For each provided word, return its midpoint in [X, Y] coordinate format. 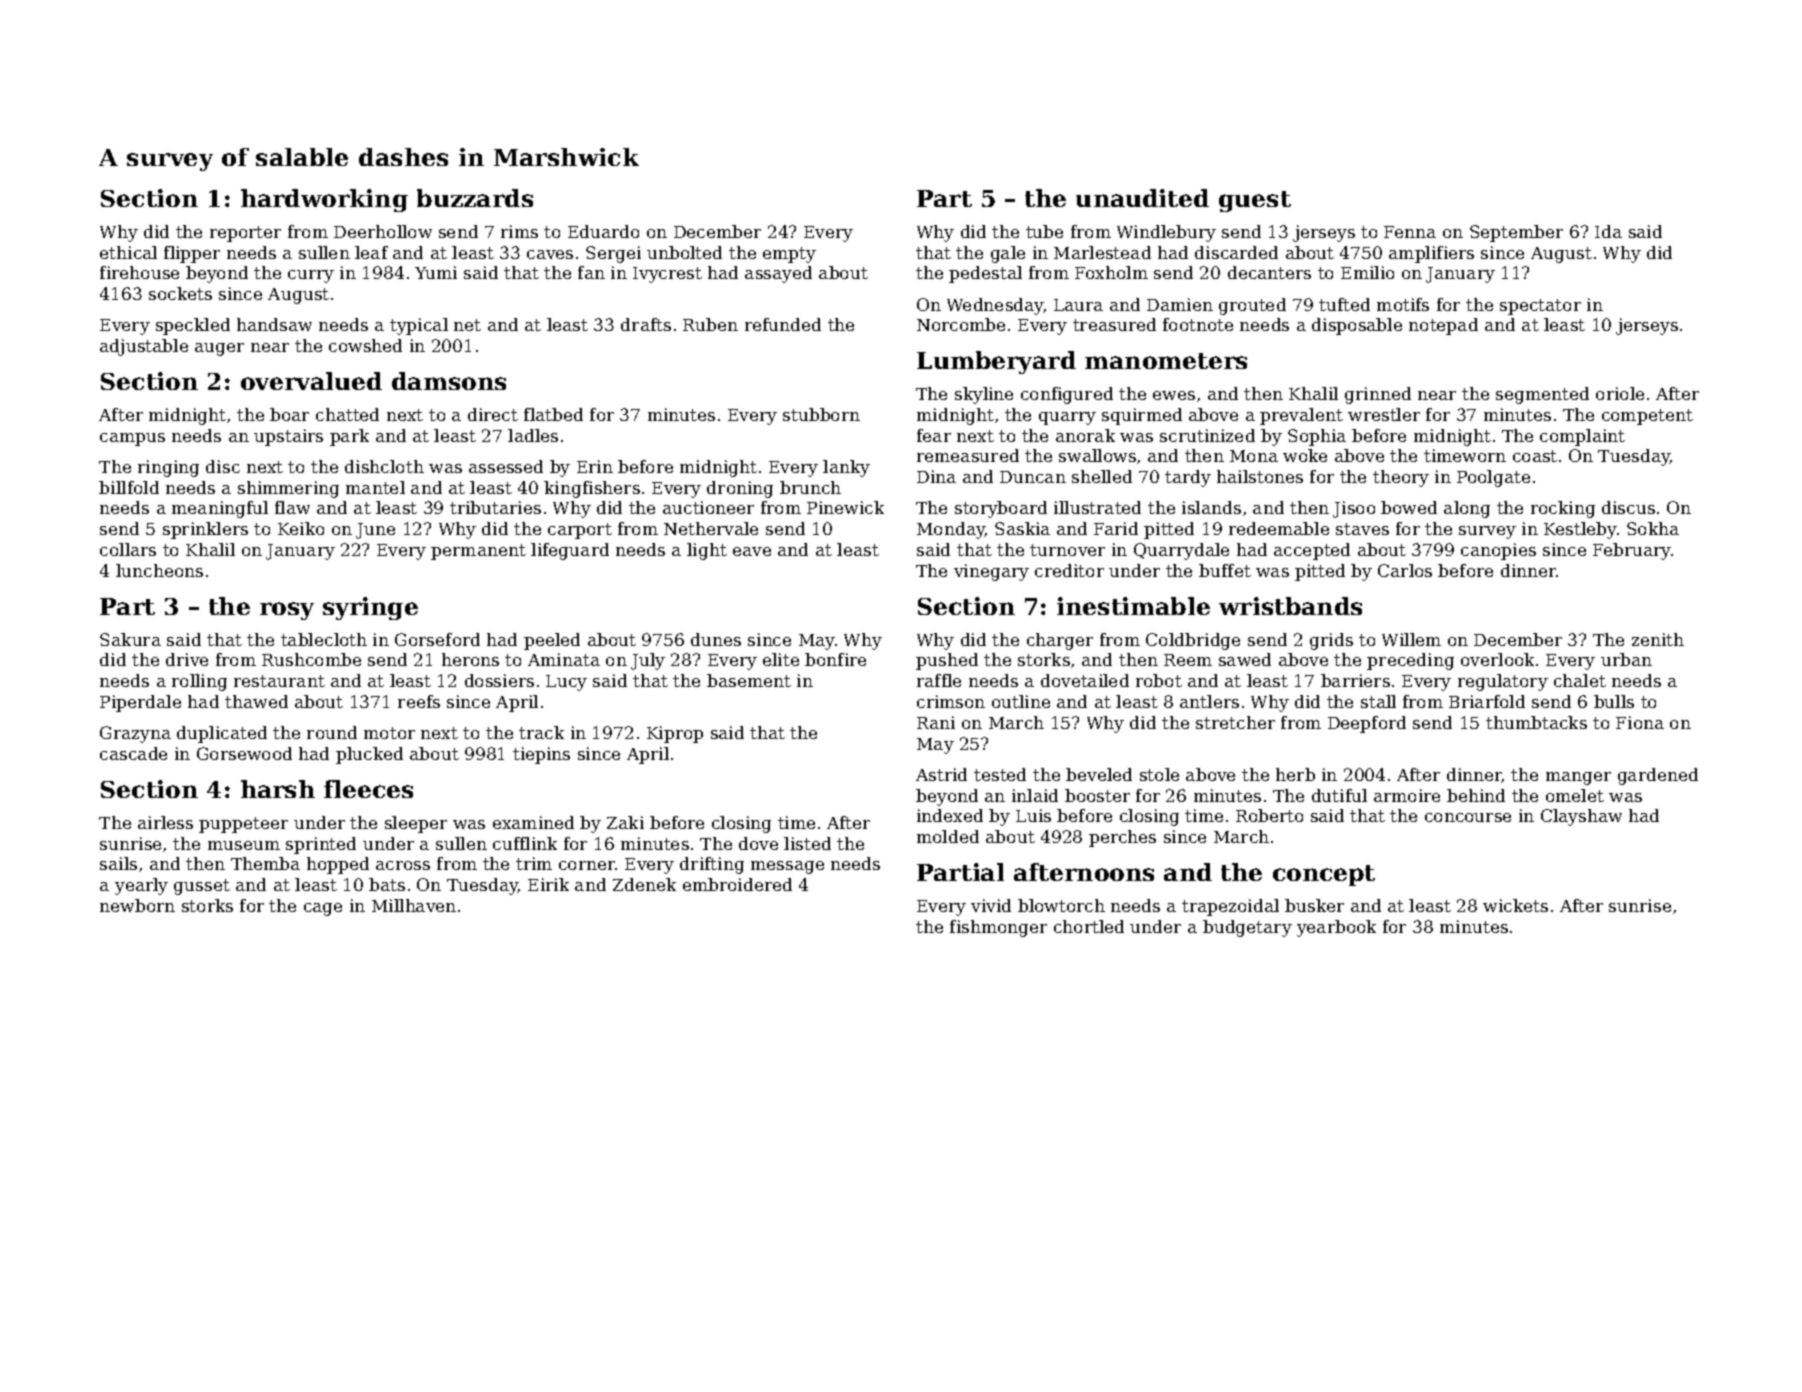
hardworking [324, 200]
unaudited [1142, 198]
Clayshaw [1581, 817]
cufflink [525, 843]
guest [1255, 201]
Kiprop [675, 734]
